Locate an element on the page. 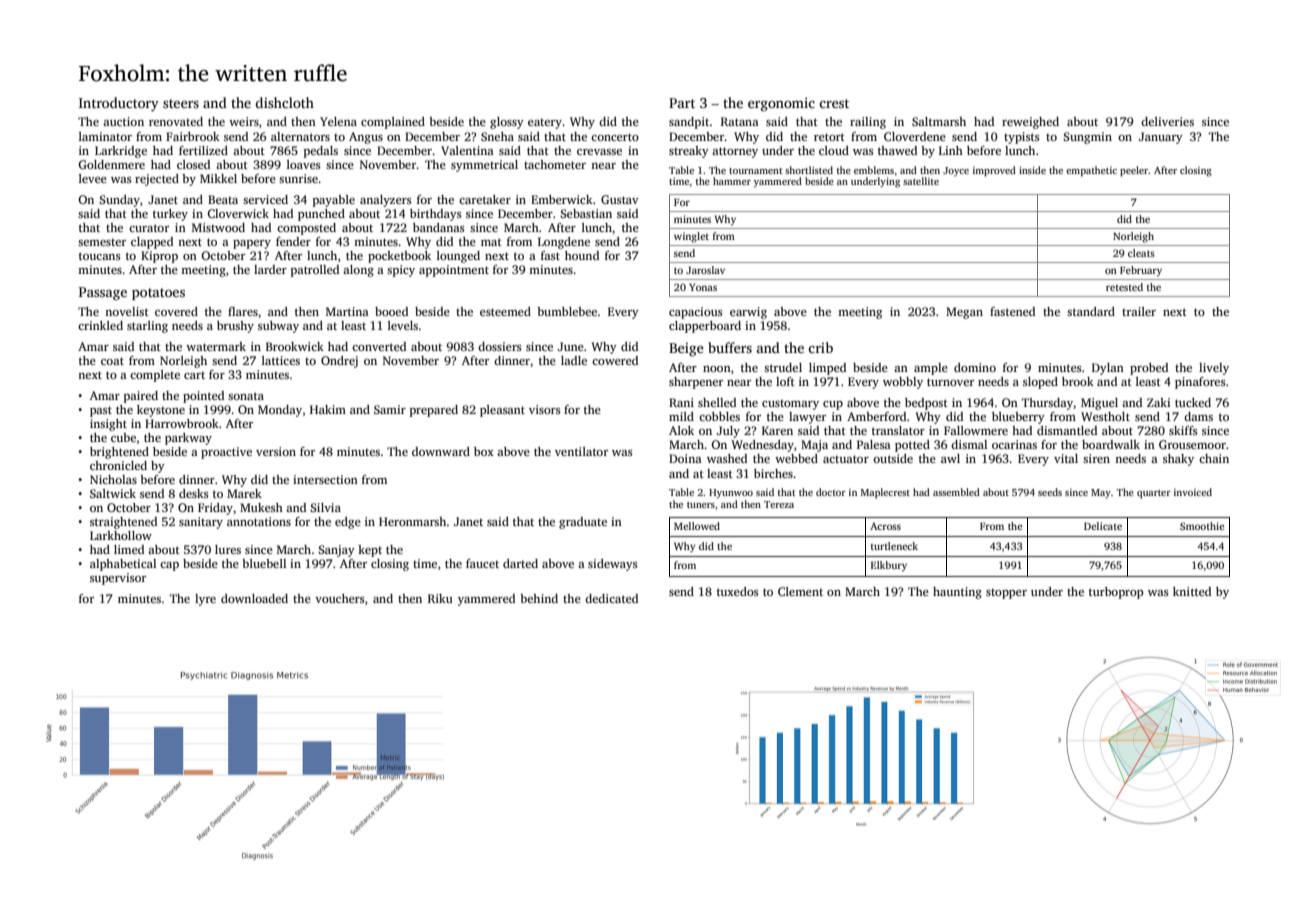  Yonas is located at coordinates (703, 287).
